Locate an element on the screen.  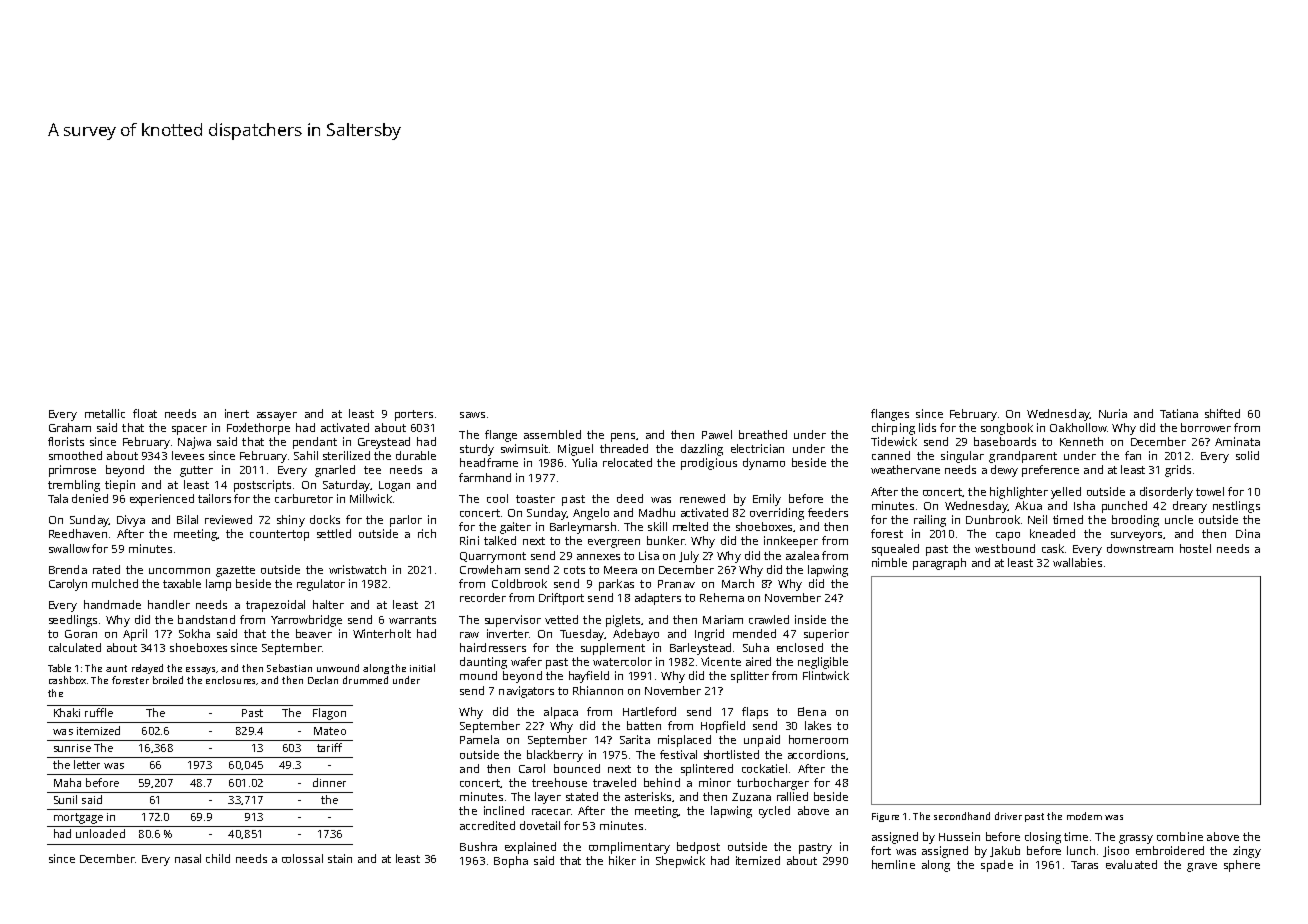
threaded is located at coordinates (624, 448).
